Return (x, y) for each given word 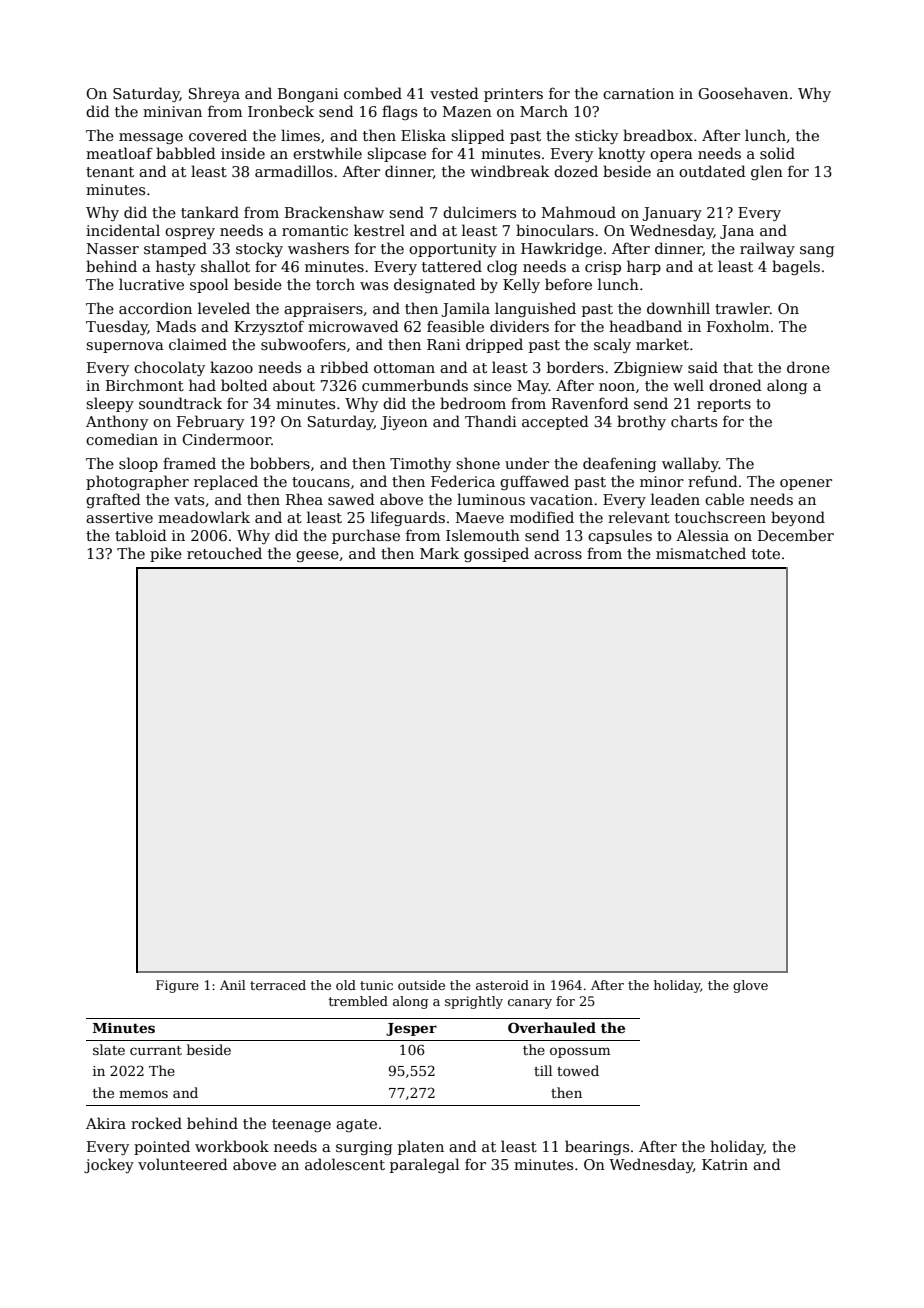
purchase (366, 536)
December (796, 535)
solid (777, 153)
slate (109, 1049)
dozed (576, 171)
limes (300, 135)
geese (317, 556)
